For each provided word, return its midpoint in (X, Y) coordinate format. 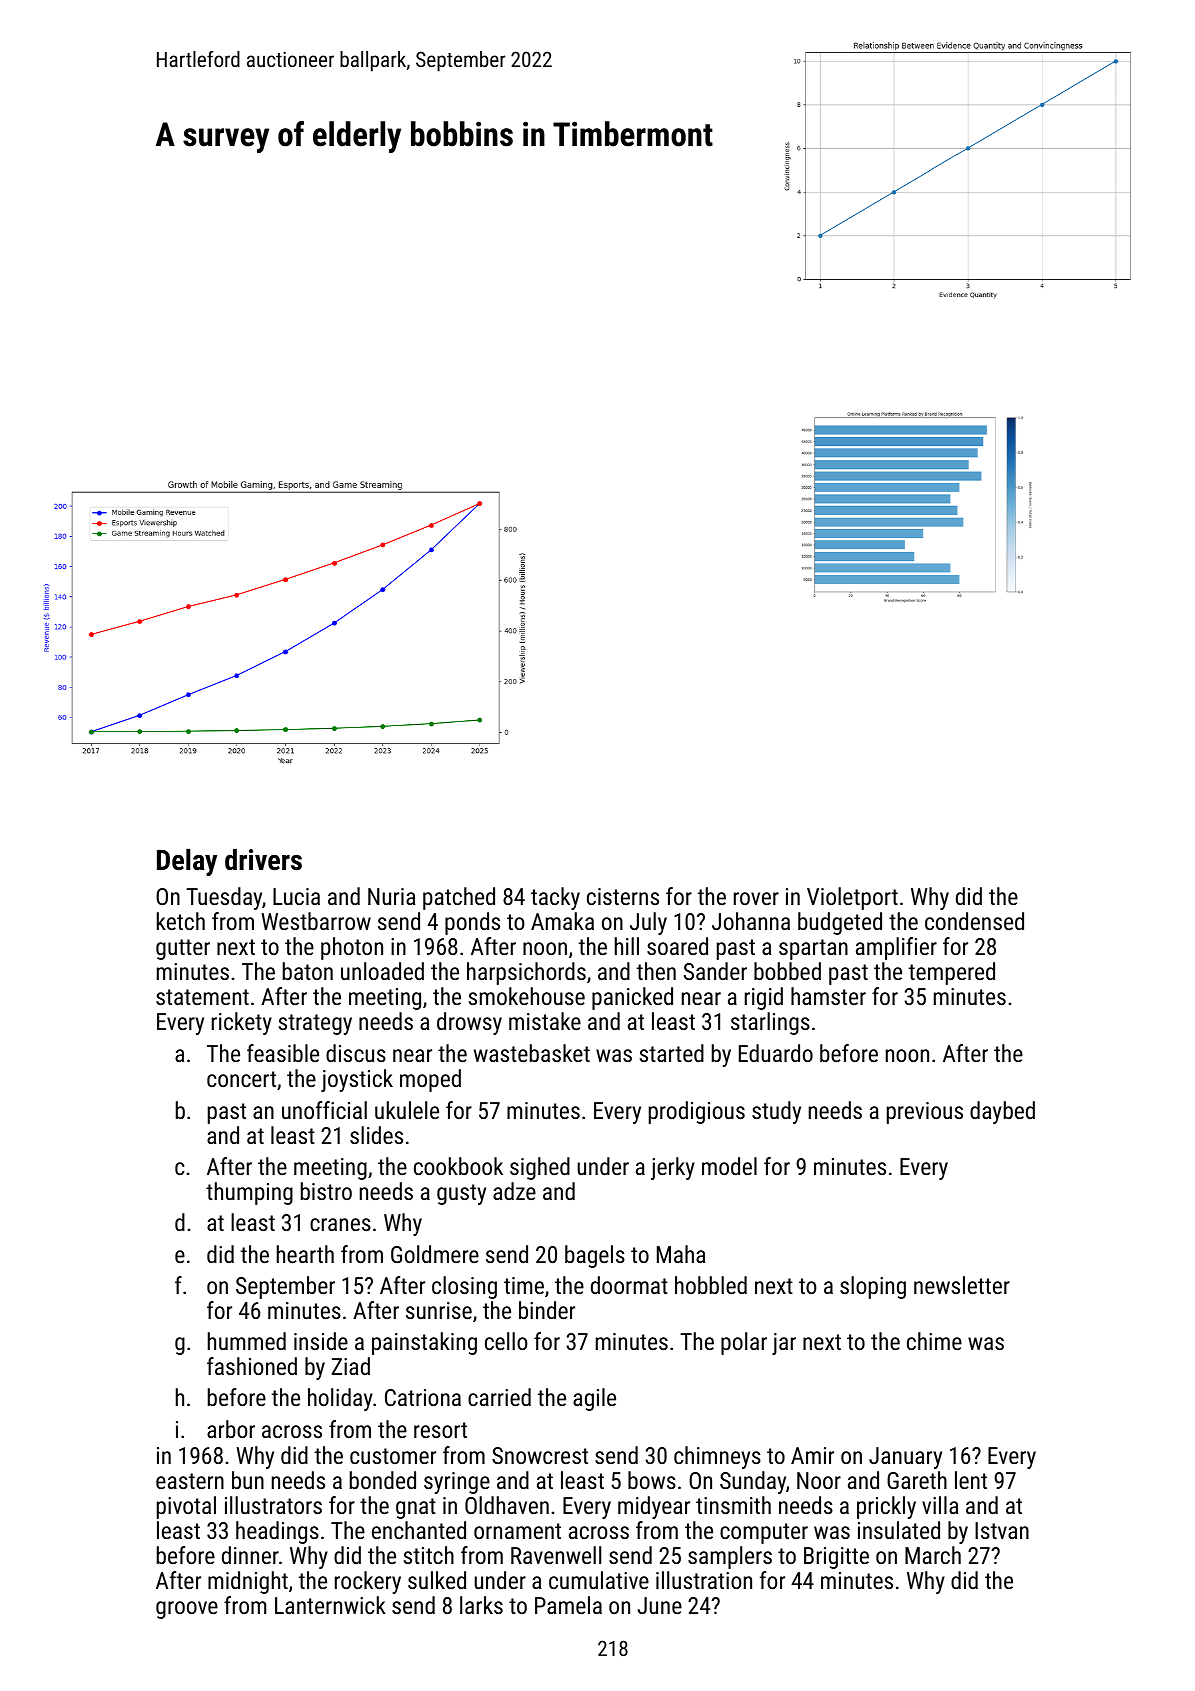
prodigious (697, 1112)
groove (187, 1610)
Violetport (852, 898)
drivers (263, 860)
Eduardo (776, 1053)
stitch (429, 1555)
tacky (555, 898)
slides (376, 1135)
